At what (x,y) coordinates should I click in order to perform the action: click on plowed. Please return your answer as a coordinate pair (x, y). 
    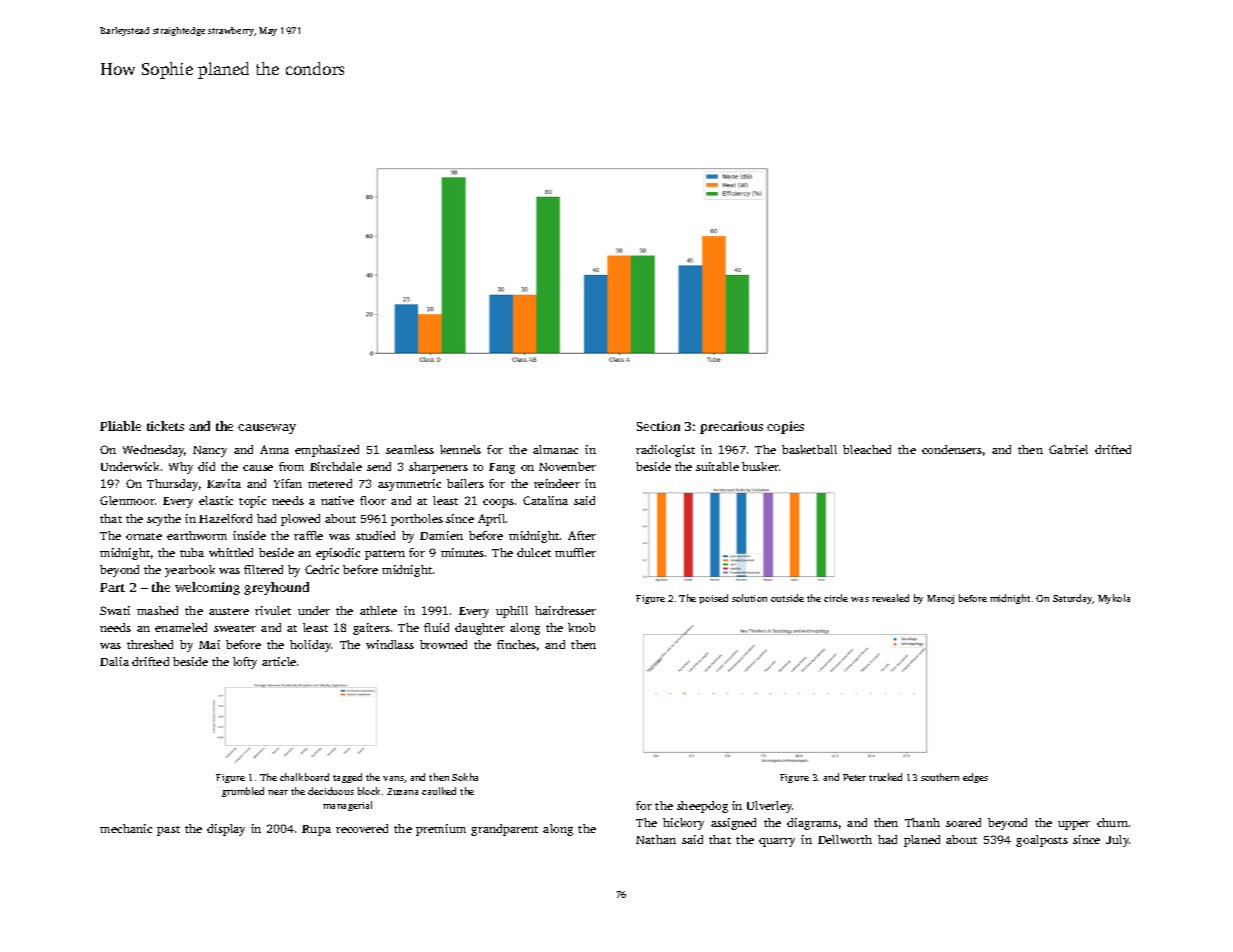
    Looking at the image, I should click on (300, 520).
